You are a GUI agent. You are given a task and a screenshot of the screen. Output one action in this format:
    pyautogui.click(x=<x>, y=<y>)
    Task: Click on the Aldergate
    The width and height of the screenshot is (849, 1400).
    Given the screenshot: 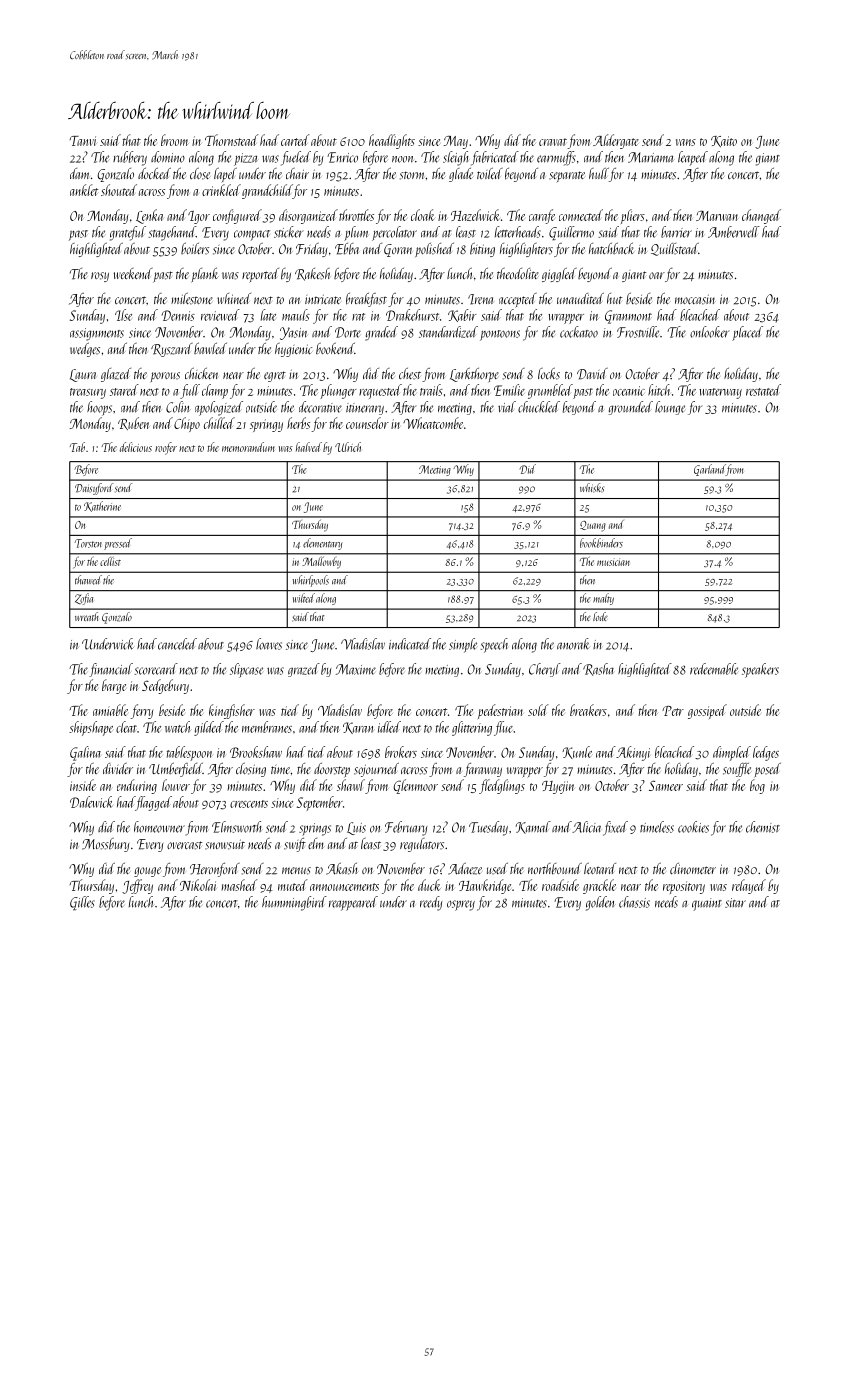 What is the action you would take?
    pyautogui.click(x=616, y=141)
